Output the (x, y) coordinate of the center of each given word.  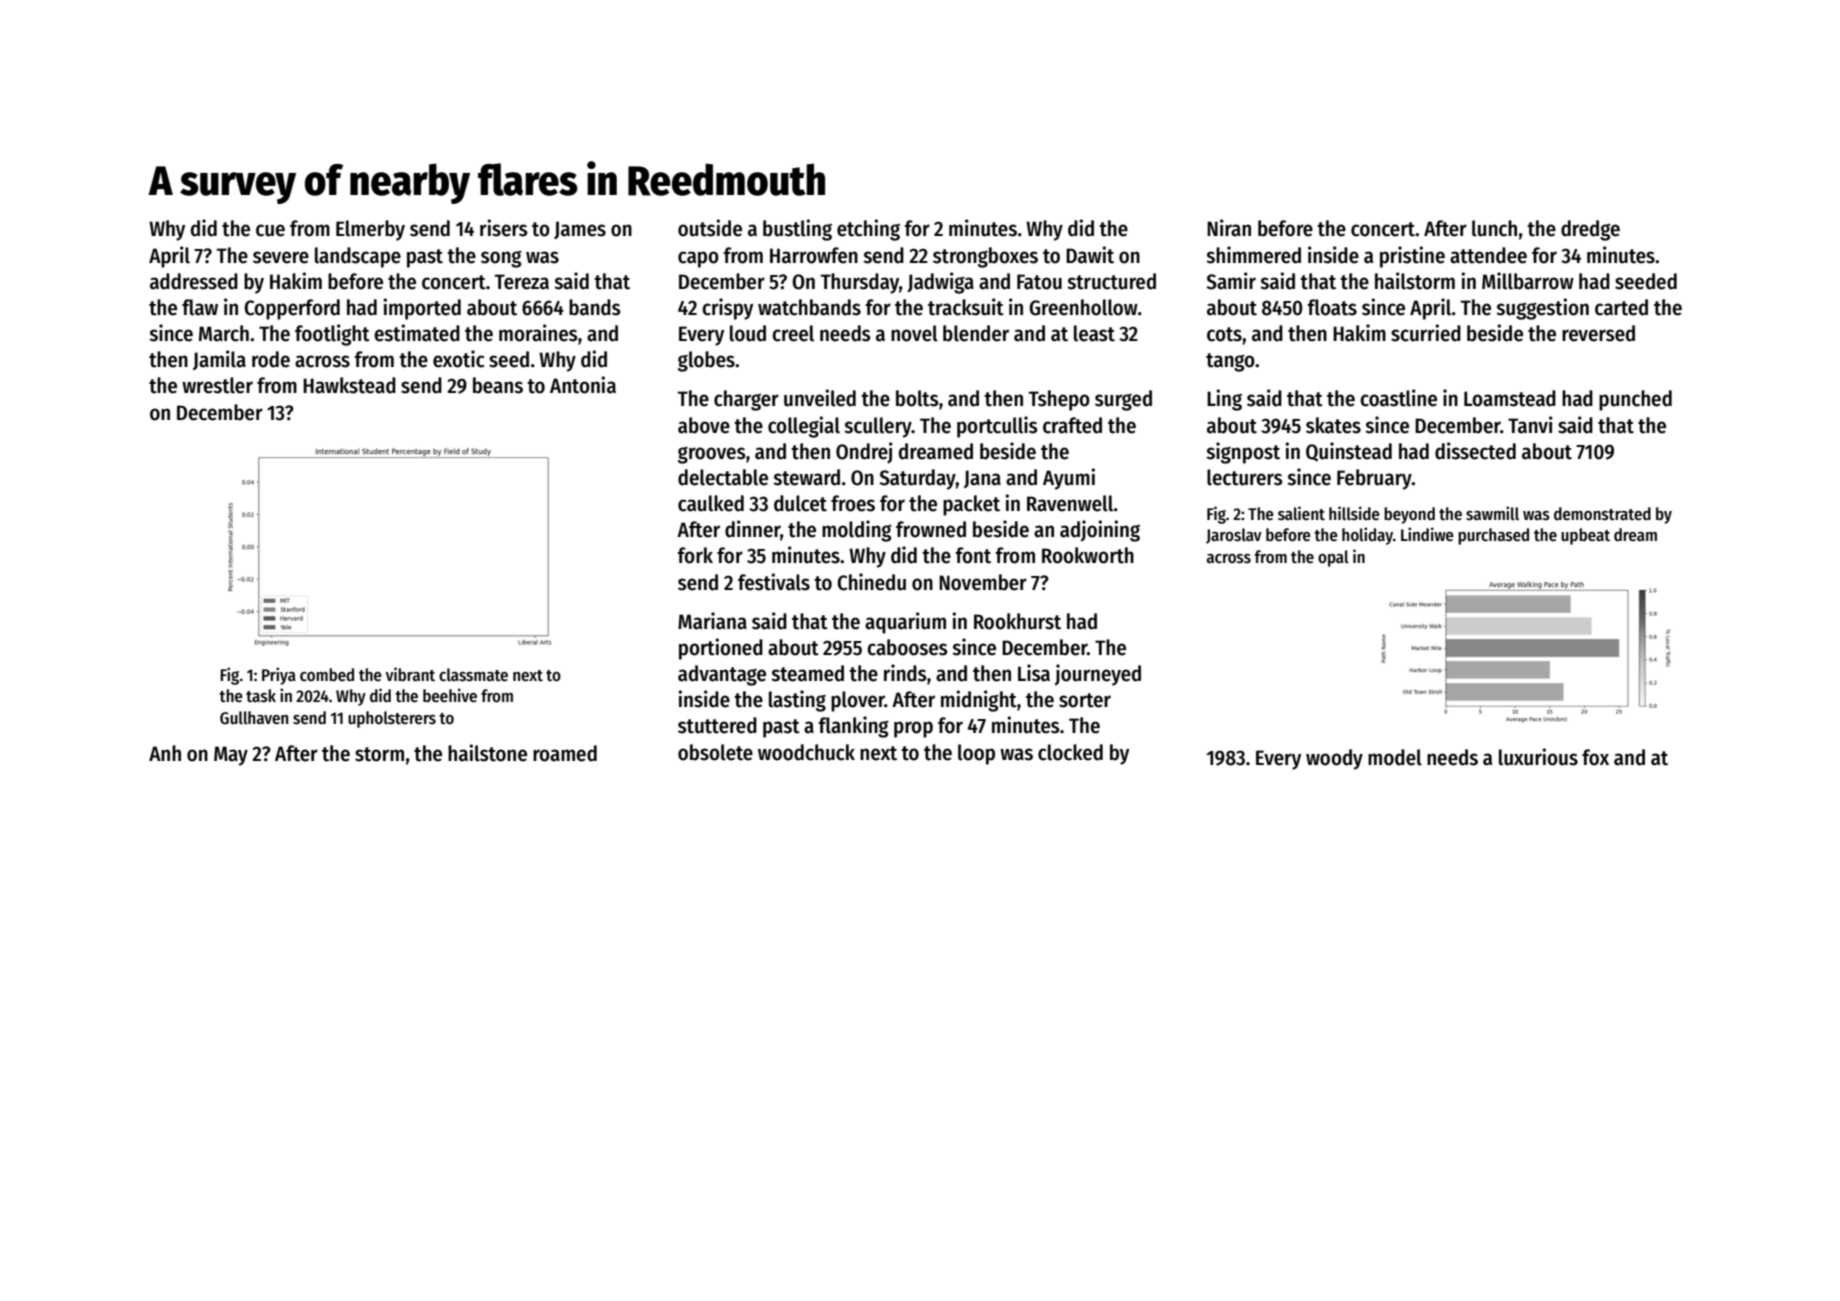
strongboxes (985, 257)
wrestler (217, 385)
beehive (450, 695)
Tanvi (1530, 425)
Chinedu (871, 582)
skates (1333, 425)
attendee (1488, 255)
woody (1334, 759)
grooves (711, 455)
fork (695, 555)
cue (270, 230)
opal (1333, 558)
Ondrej (864, 453)
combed (327, 675)
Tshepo (1059, 400)
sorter (1085, 700)
